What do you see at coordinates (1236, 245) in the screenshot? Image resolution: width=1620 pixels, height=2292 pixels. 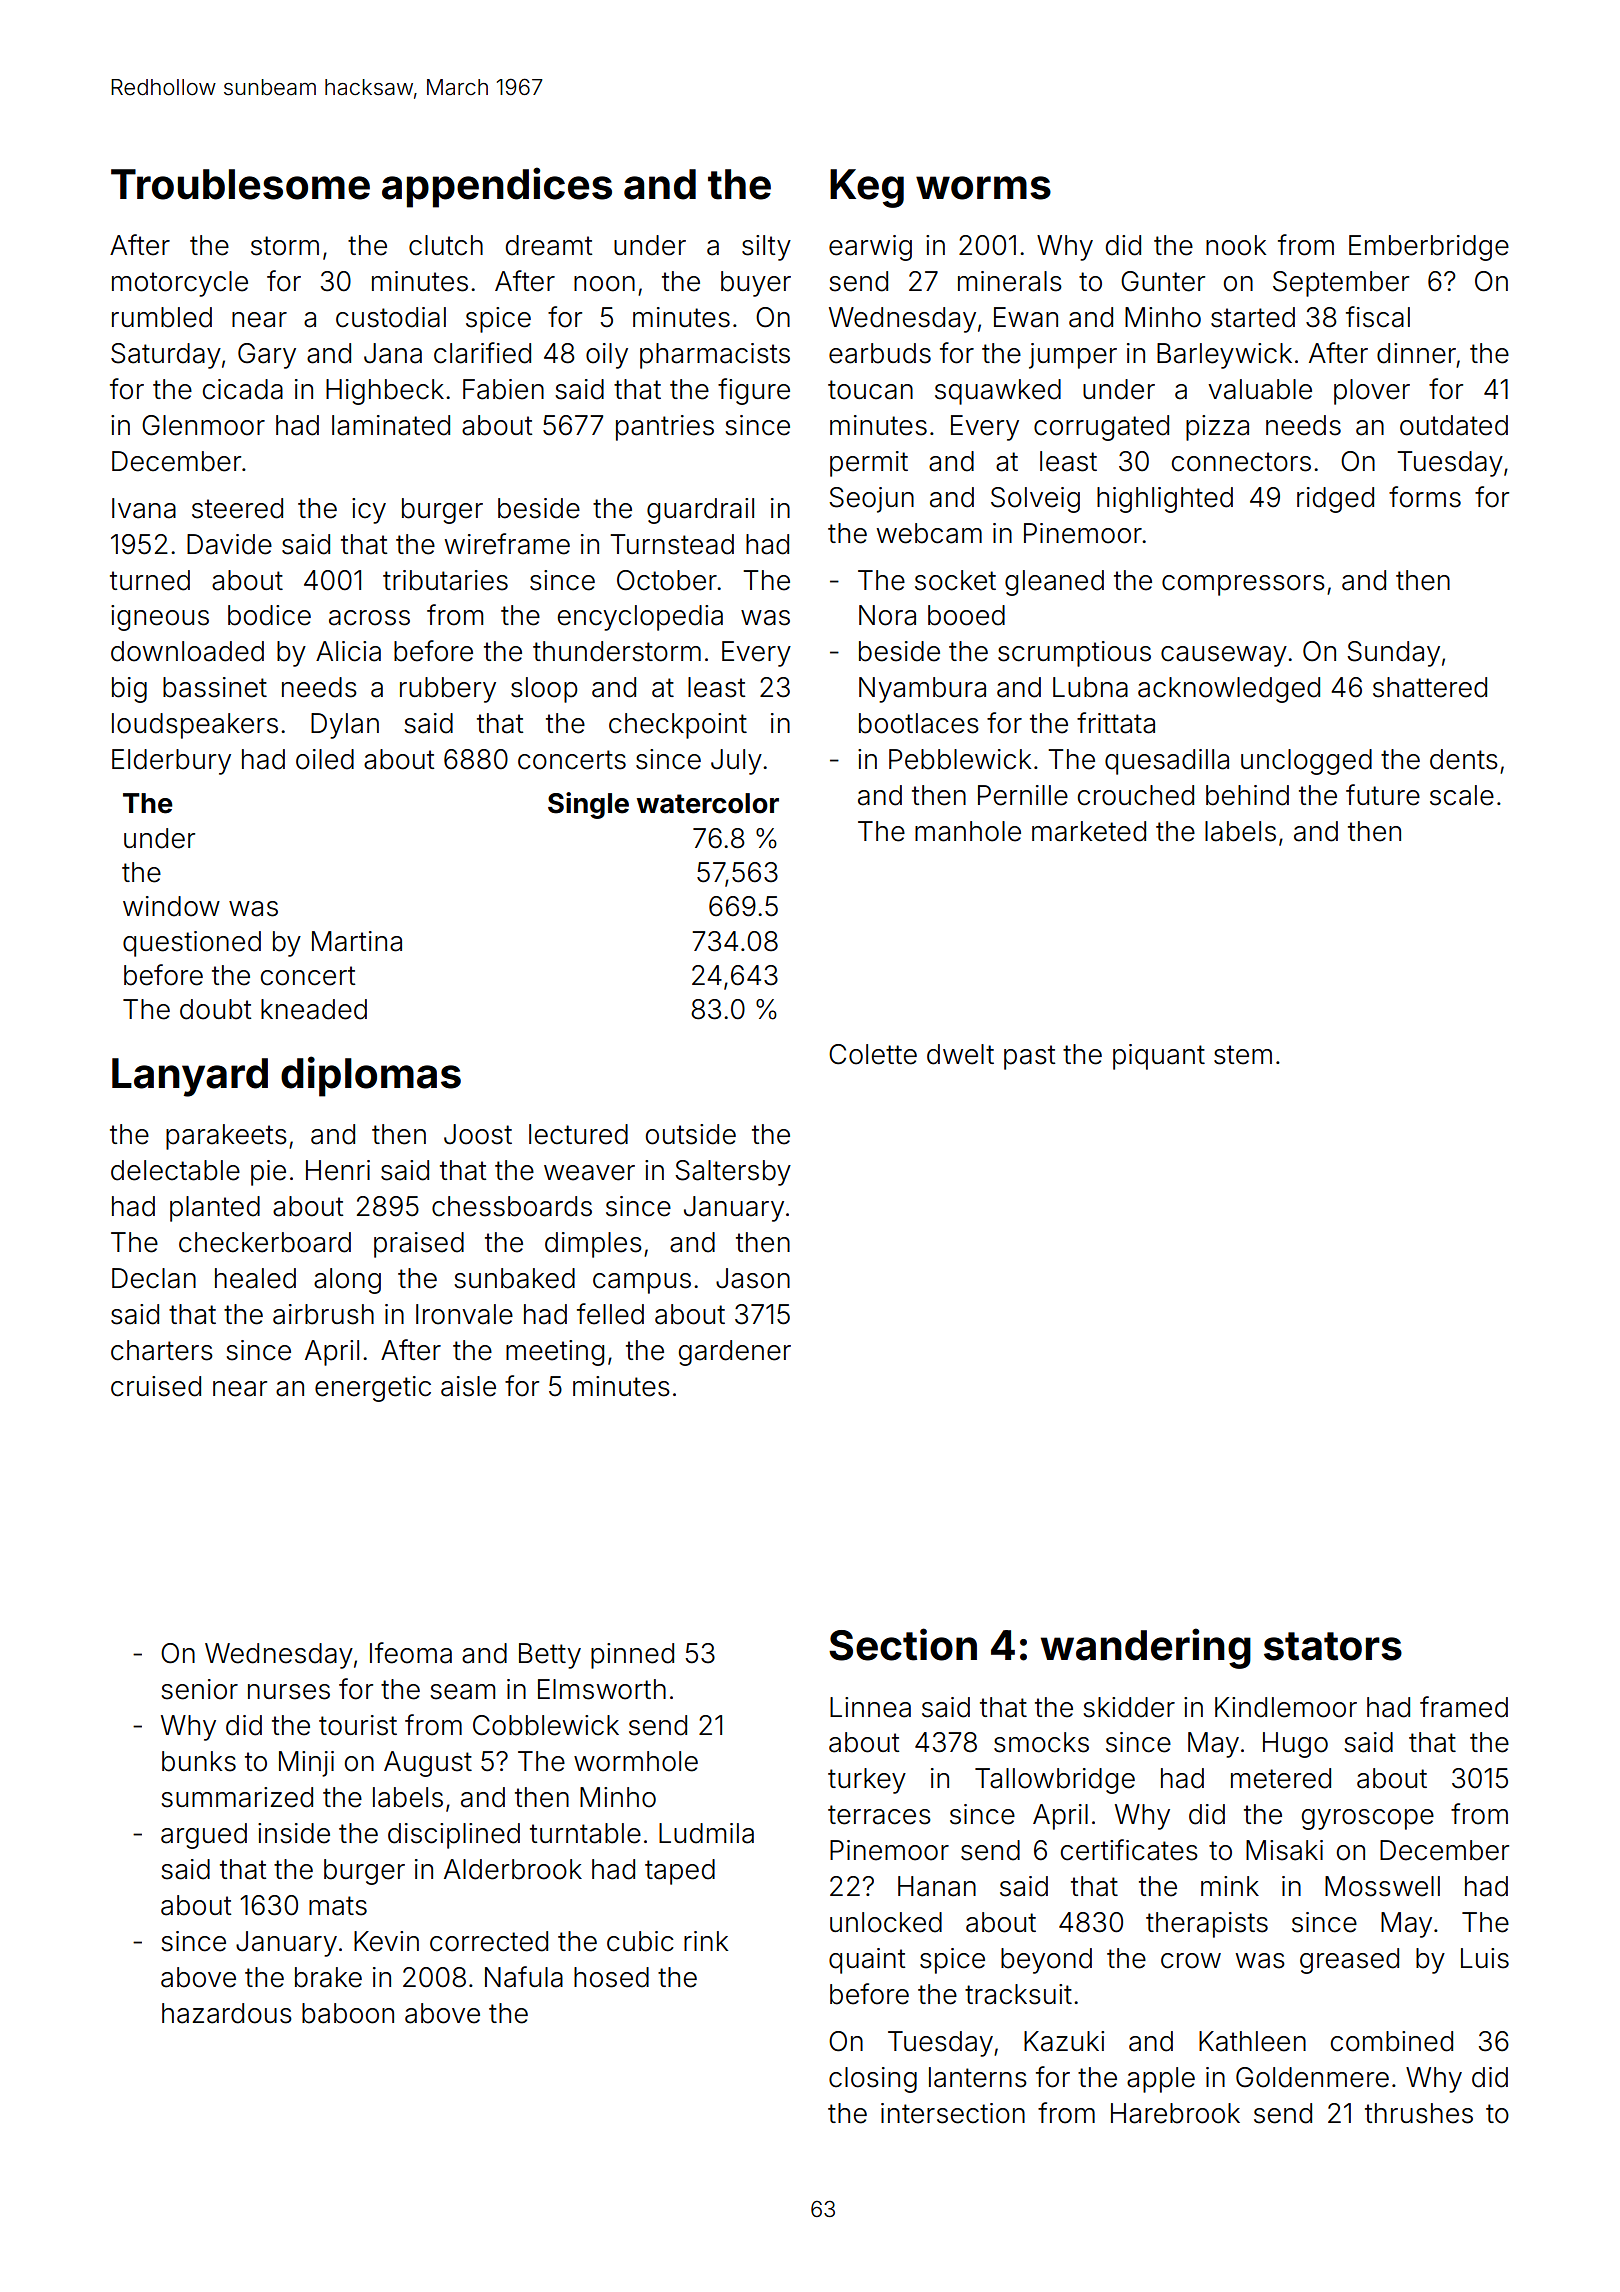 I see `nook` at bounding box center [1236, 245].
